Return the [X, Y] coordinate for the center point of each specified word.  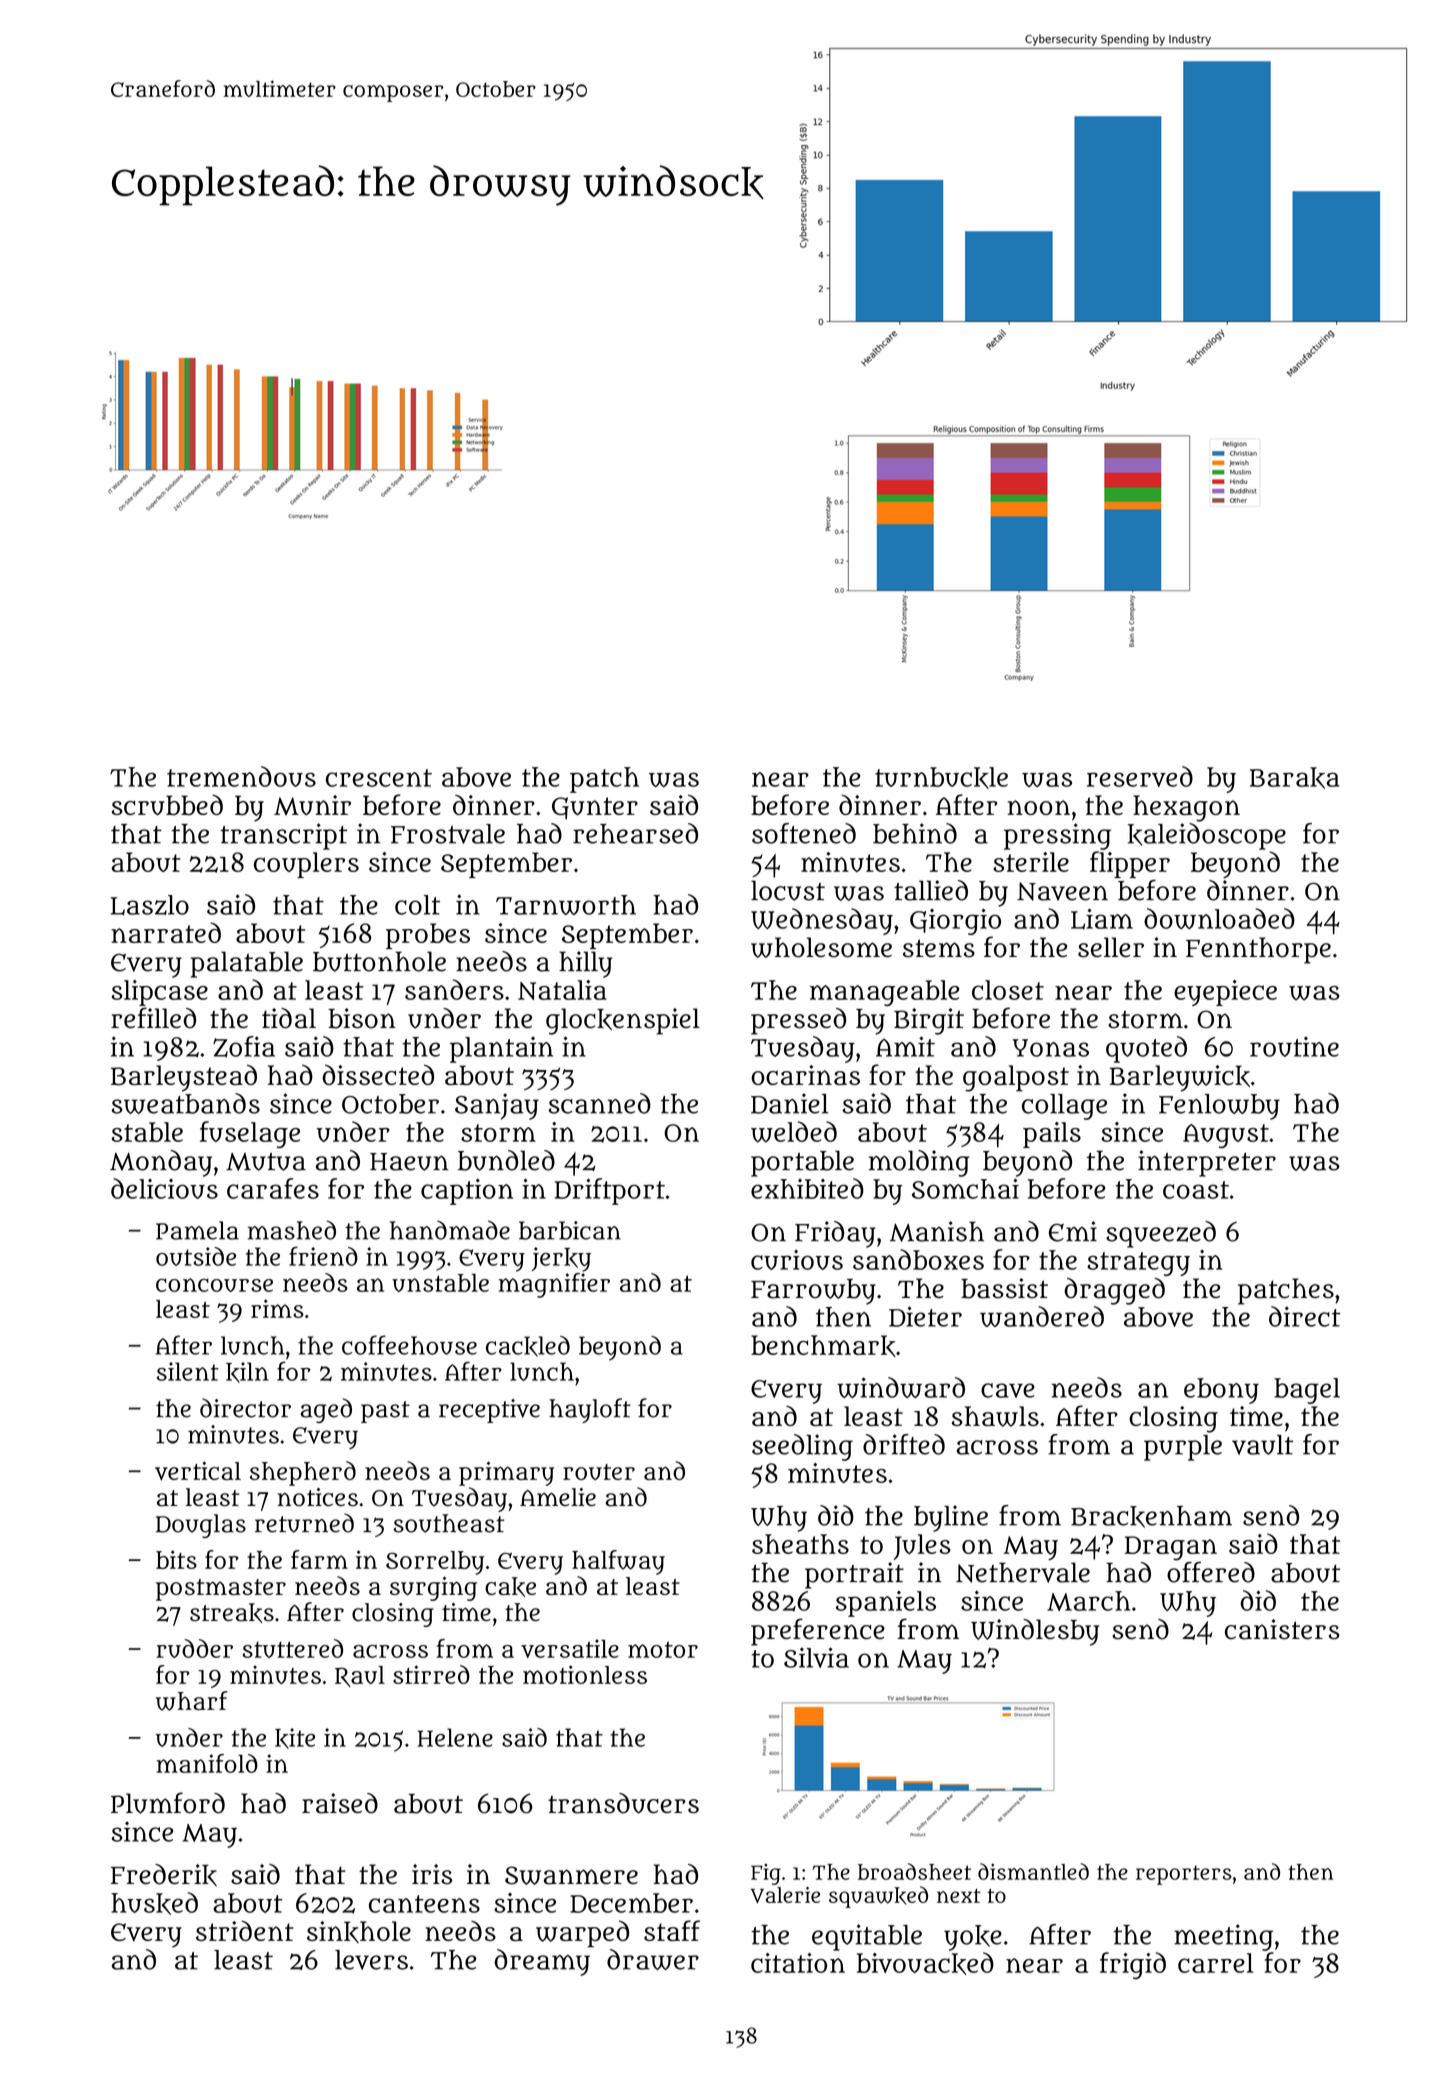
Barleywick [1180, 1078]
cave [1008, 1390]
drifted [904, 1444]
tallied [931, 890]
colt [417, 905]
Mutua [266, 1162]
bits [176, 1559]
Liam [1102, 919]
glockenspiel [623, 1021]
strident [245, 1931]
